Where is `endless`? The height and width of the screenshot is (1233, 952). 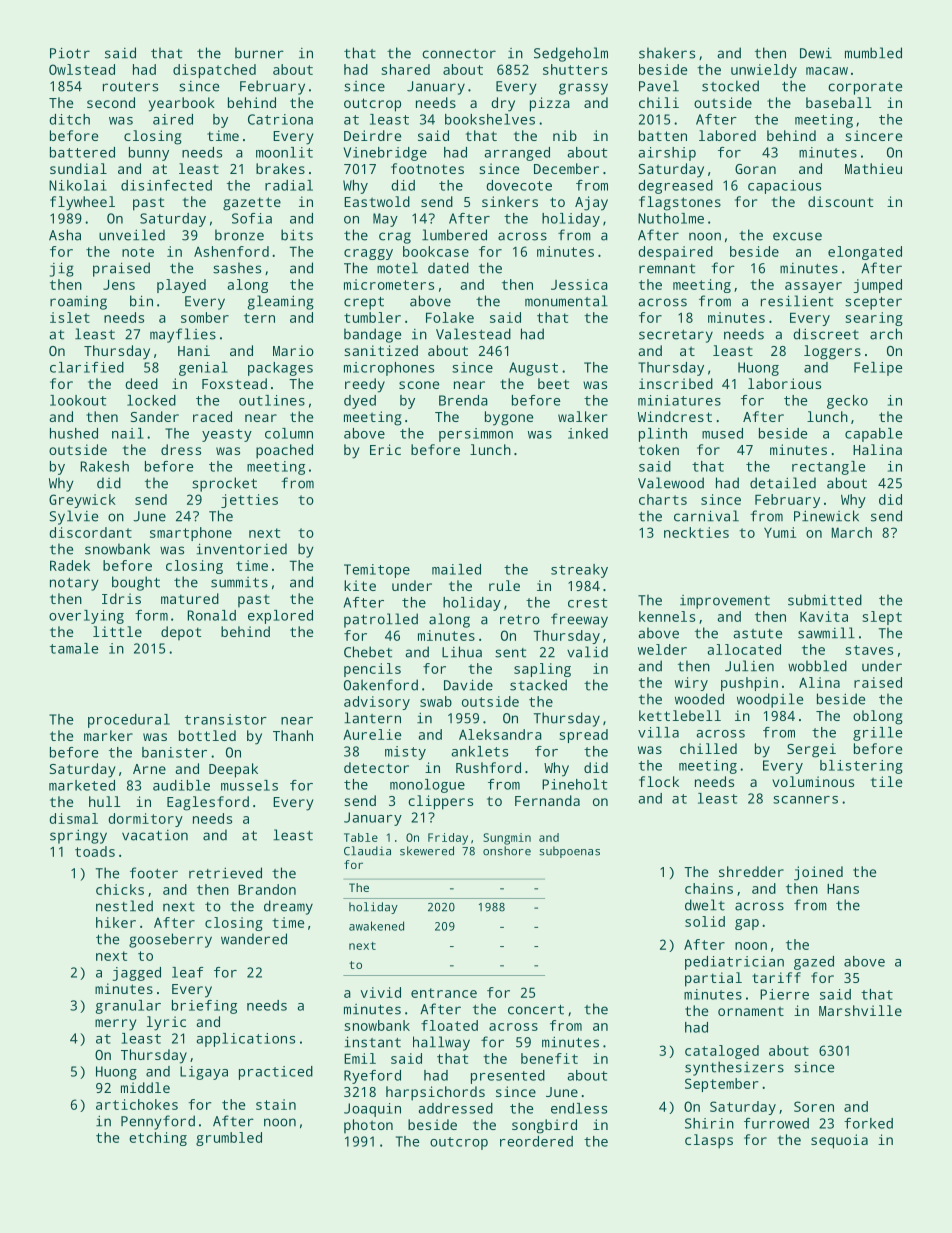 endless is located at coordinates (579, 1108).
